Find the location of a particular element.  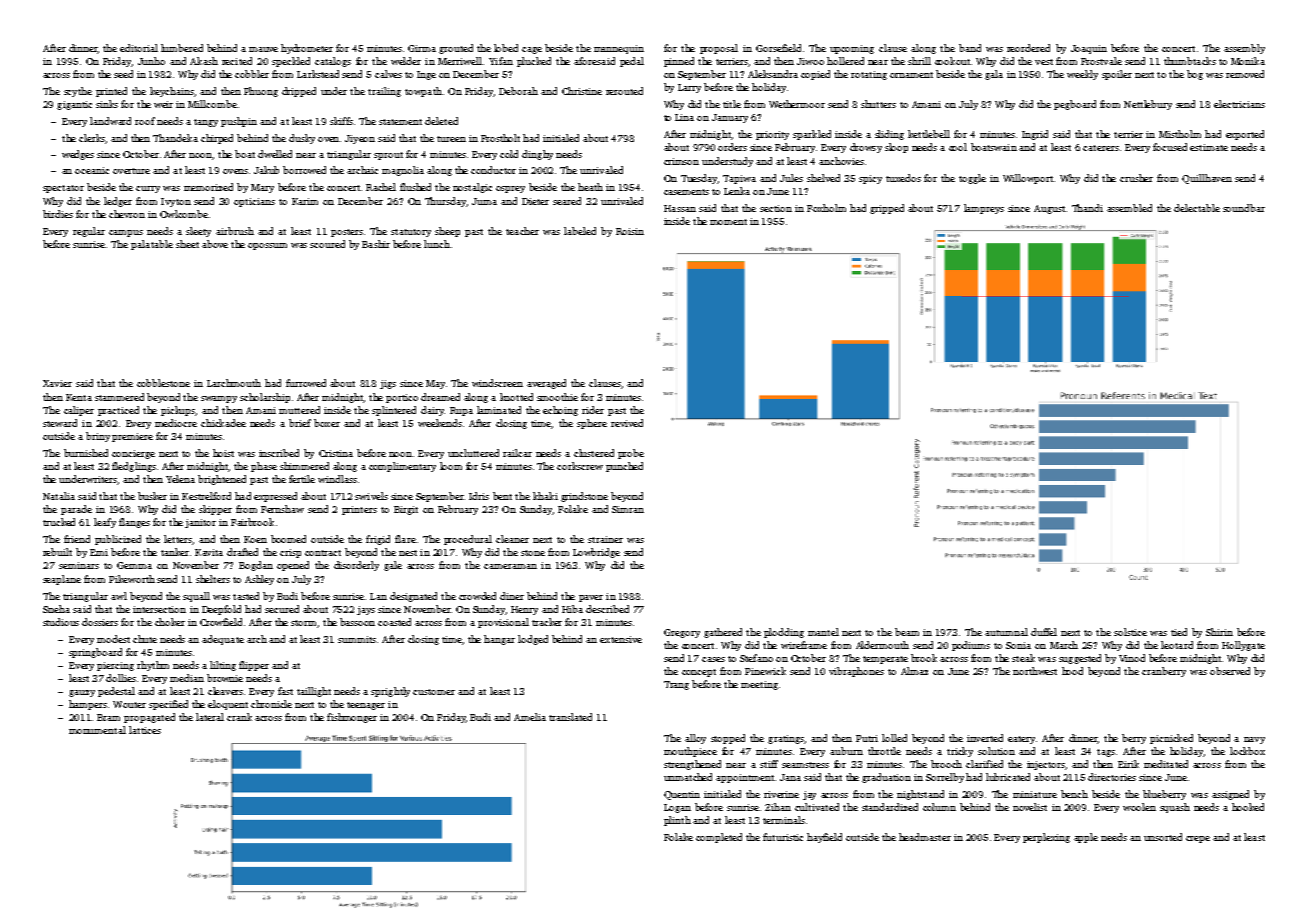

Logan is located at coordinates (677, 808).
